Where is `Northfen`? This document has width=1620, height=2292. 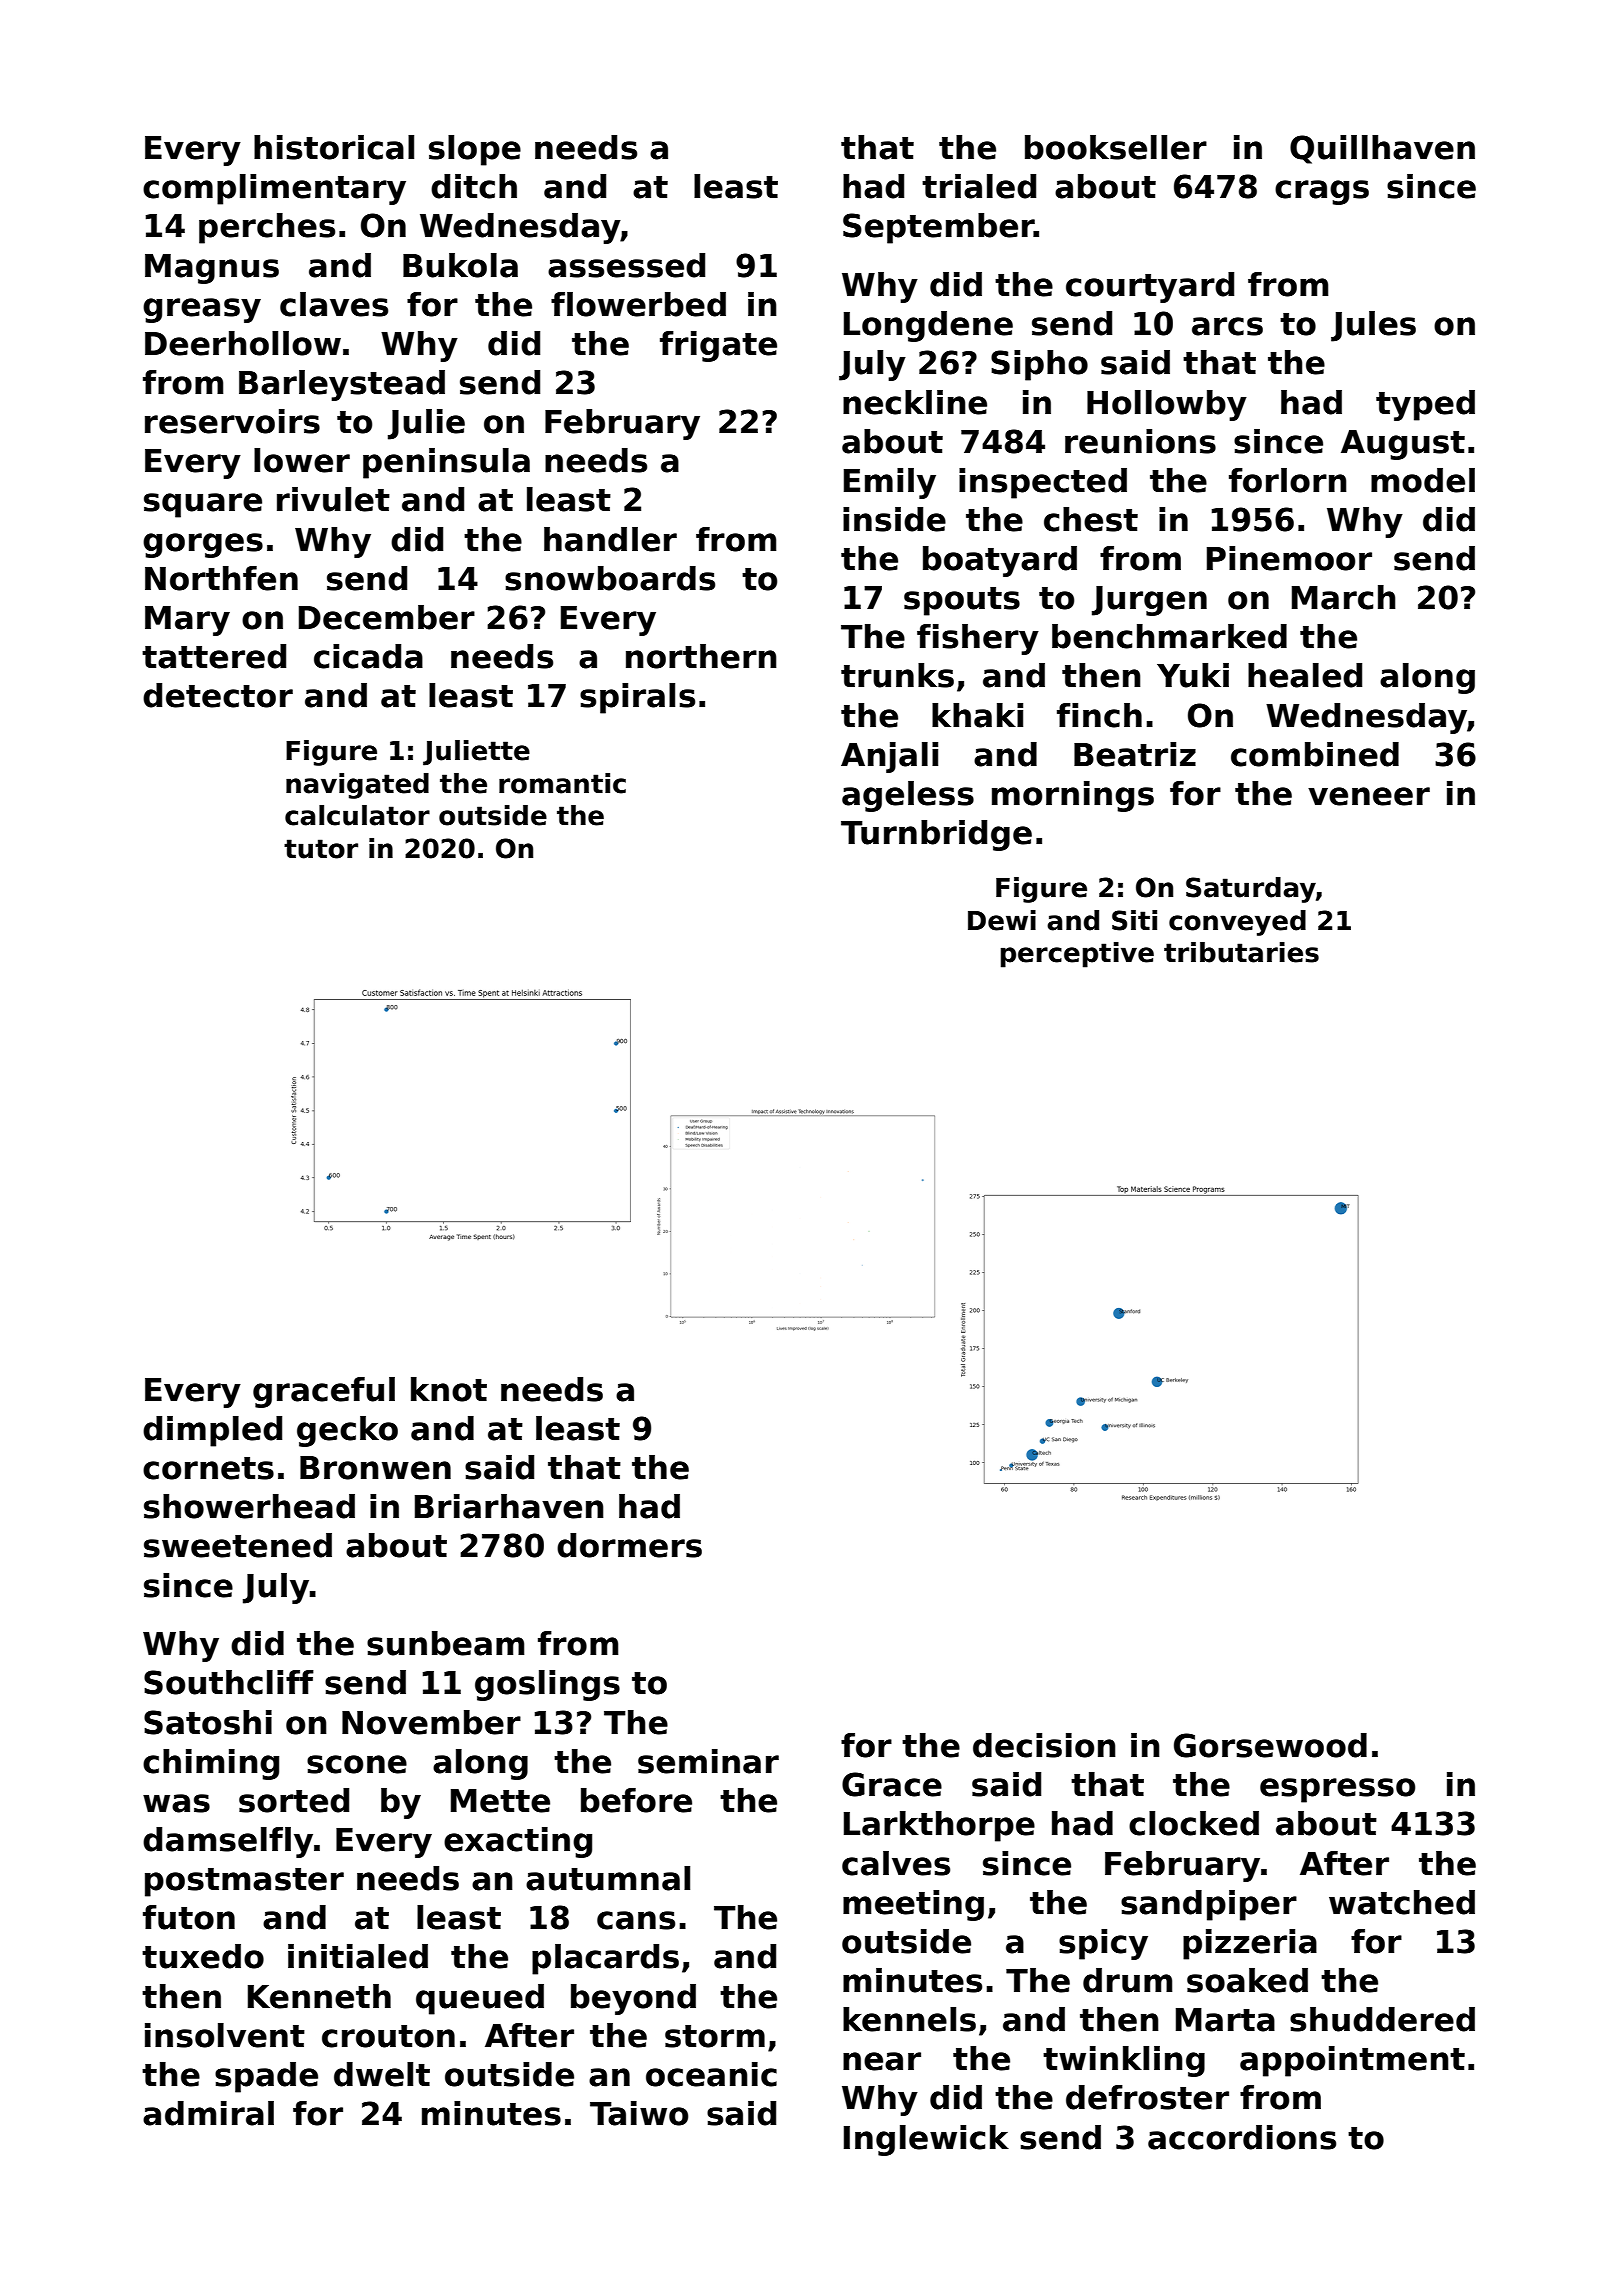
Northfen is located at coordinates (221, 578).
